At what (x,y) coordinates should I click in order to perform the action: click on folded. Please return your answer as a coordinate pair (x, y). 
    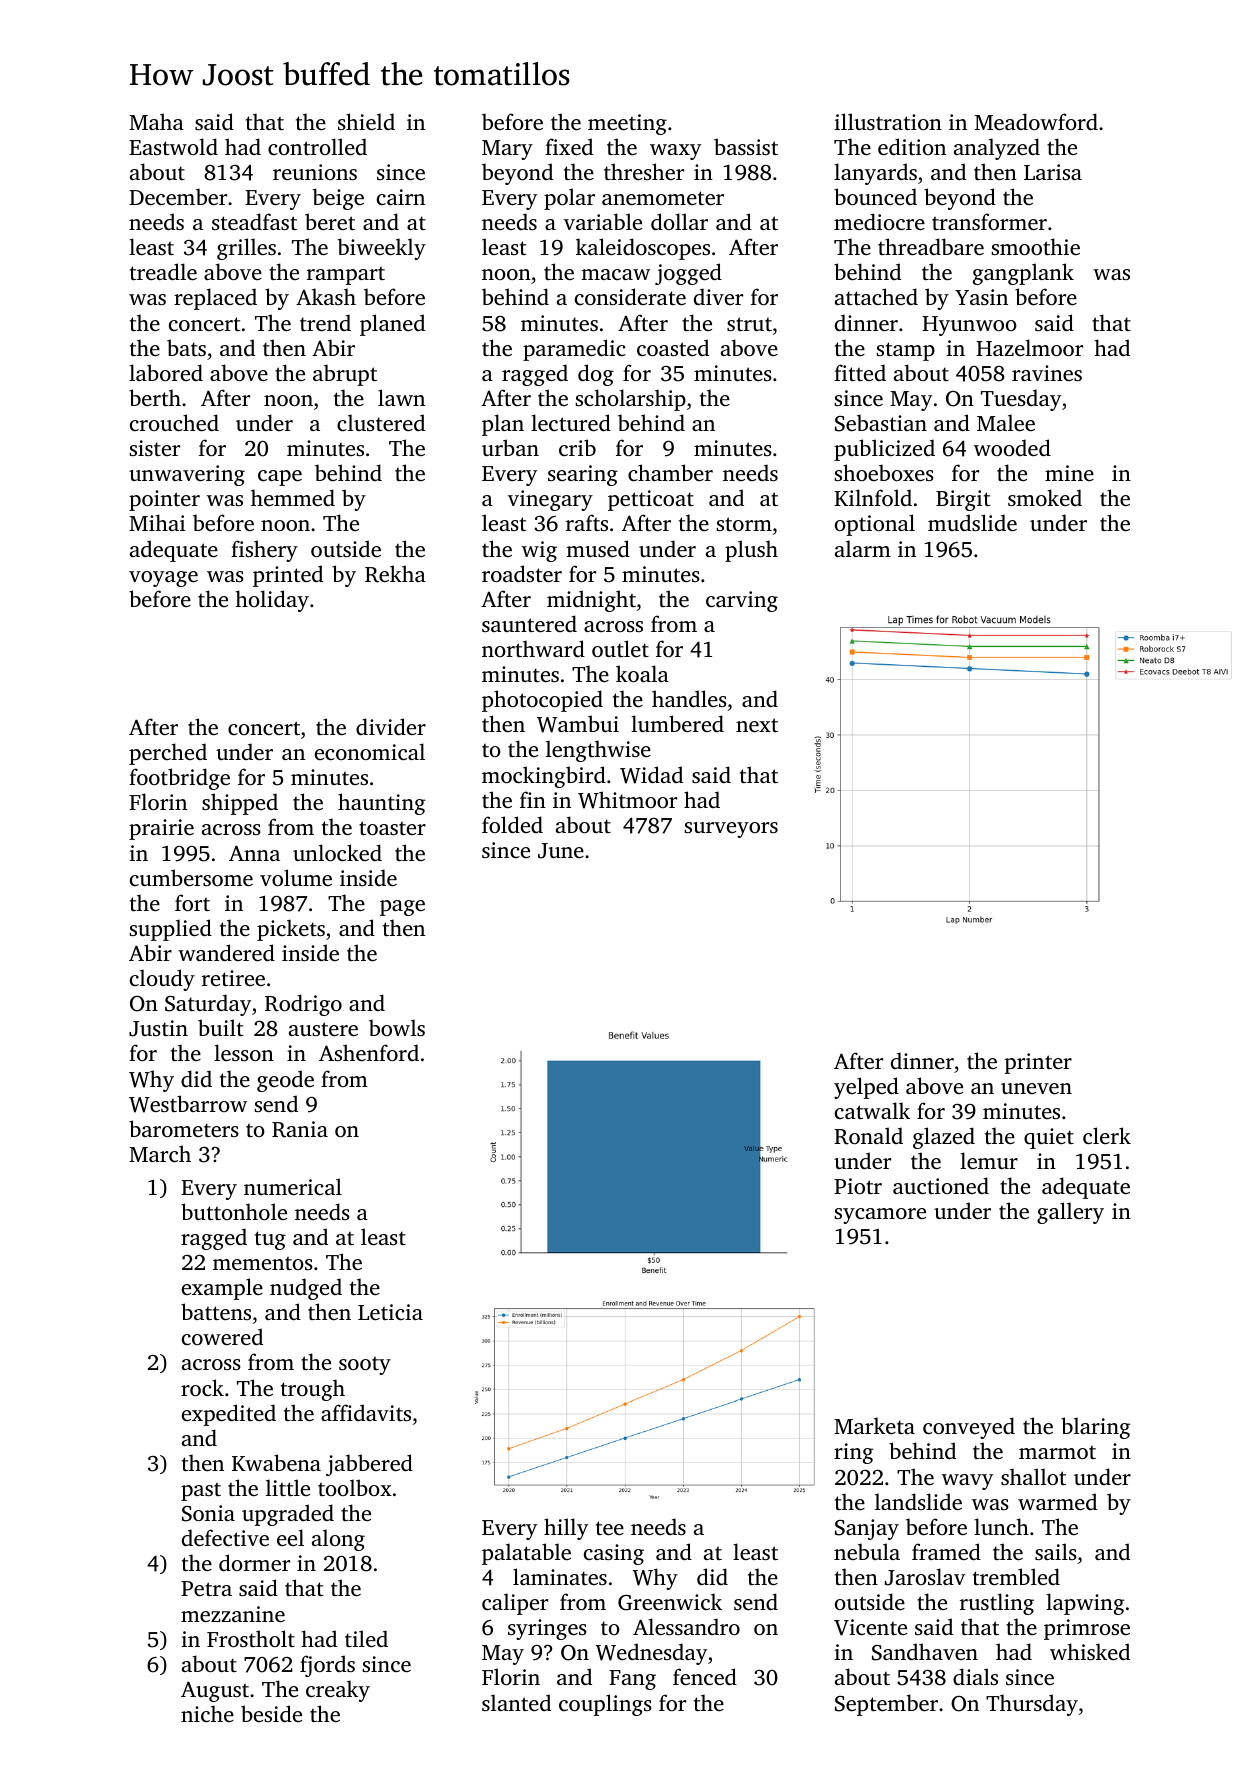
    Looking at the image, I should click on (512, 824).
